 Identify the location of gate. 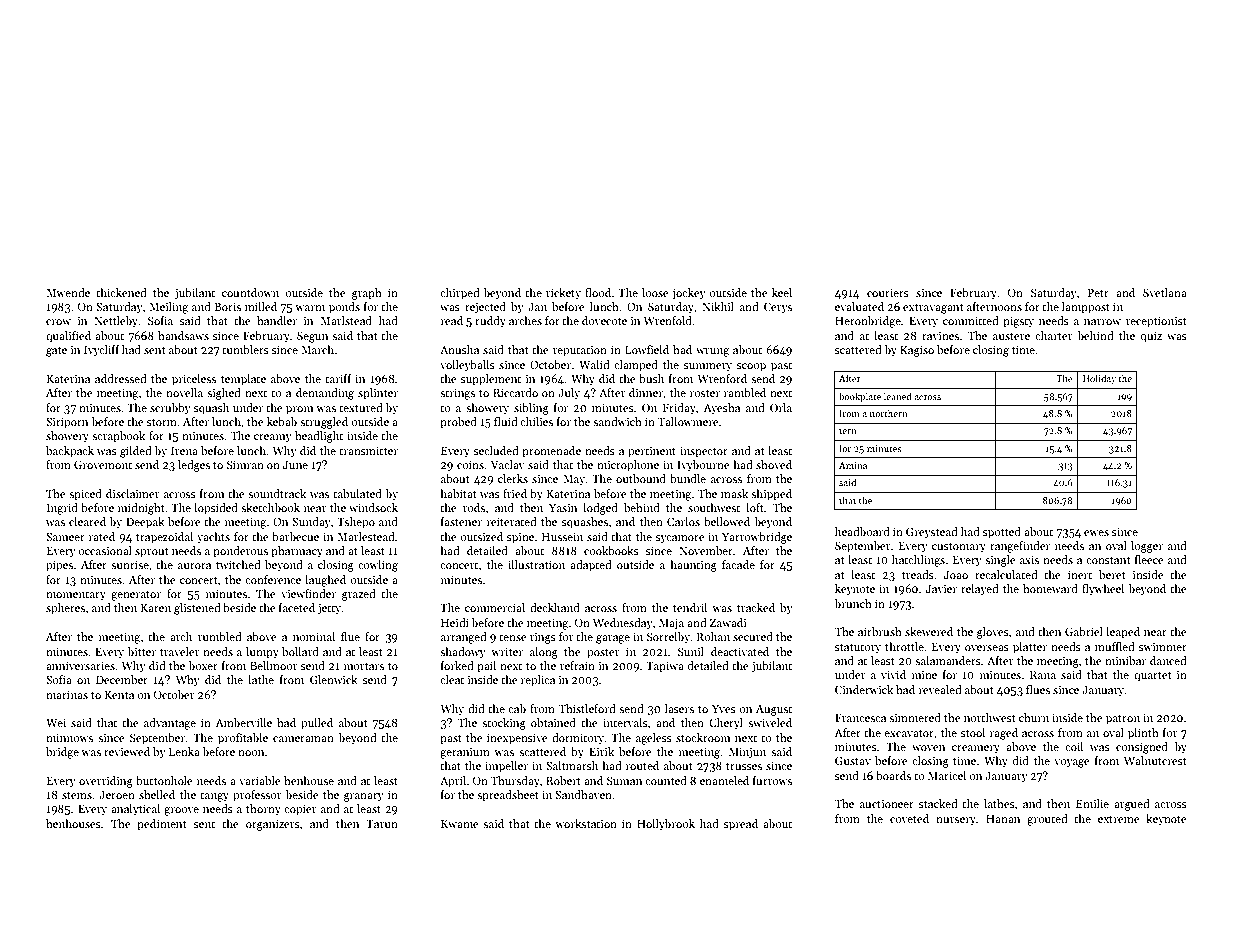
(56, 352).
